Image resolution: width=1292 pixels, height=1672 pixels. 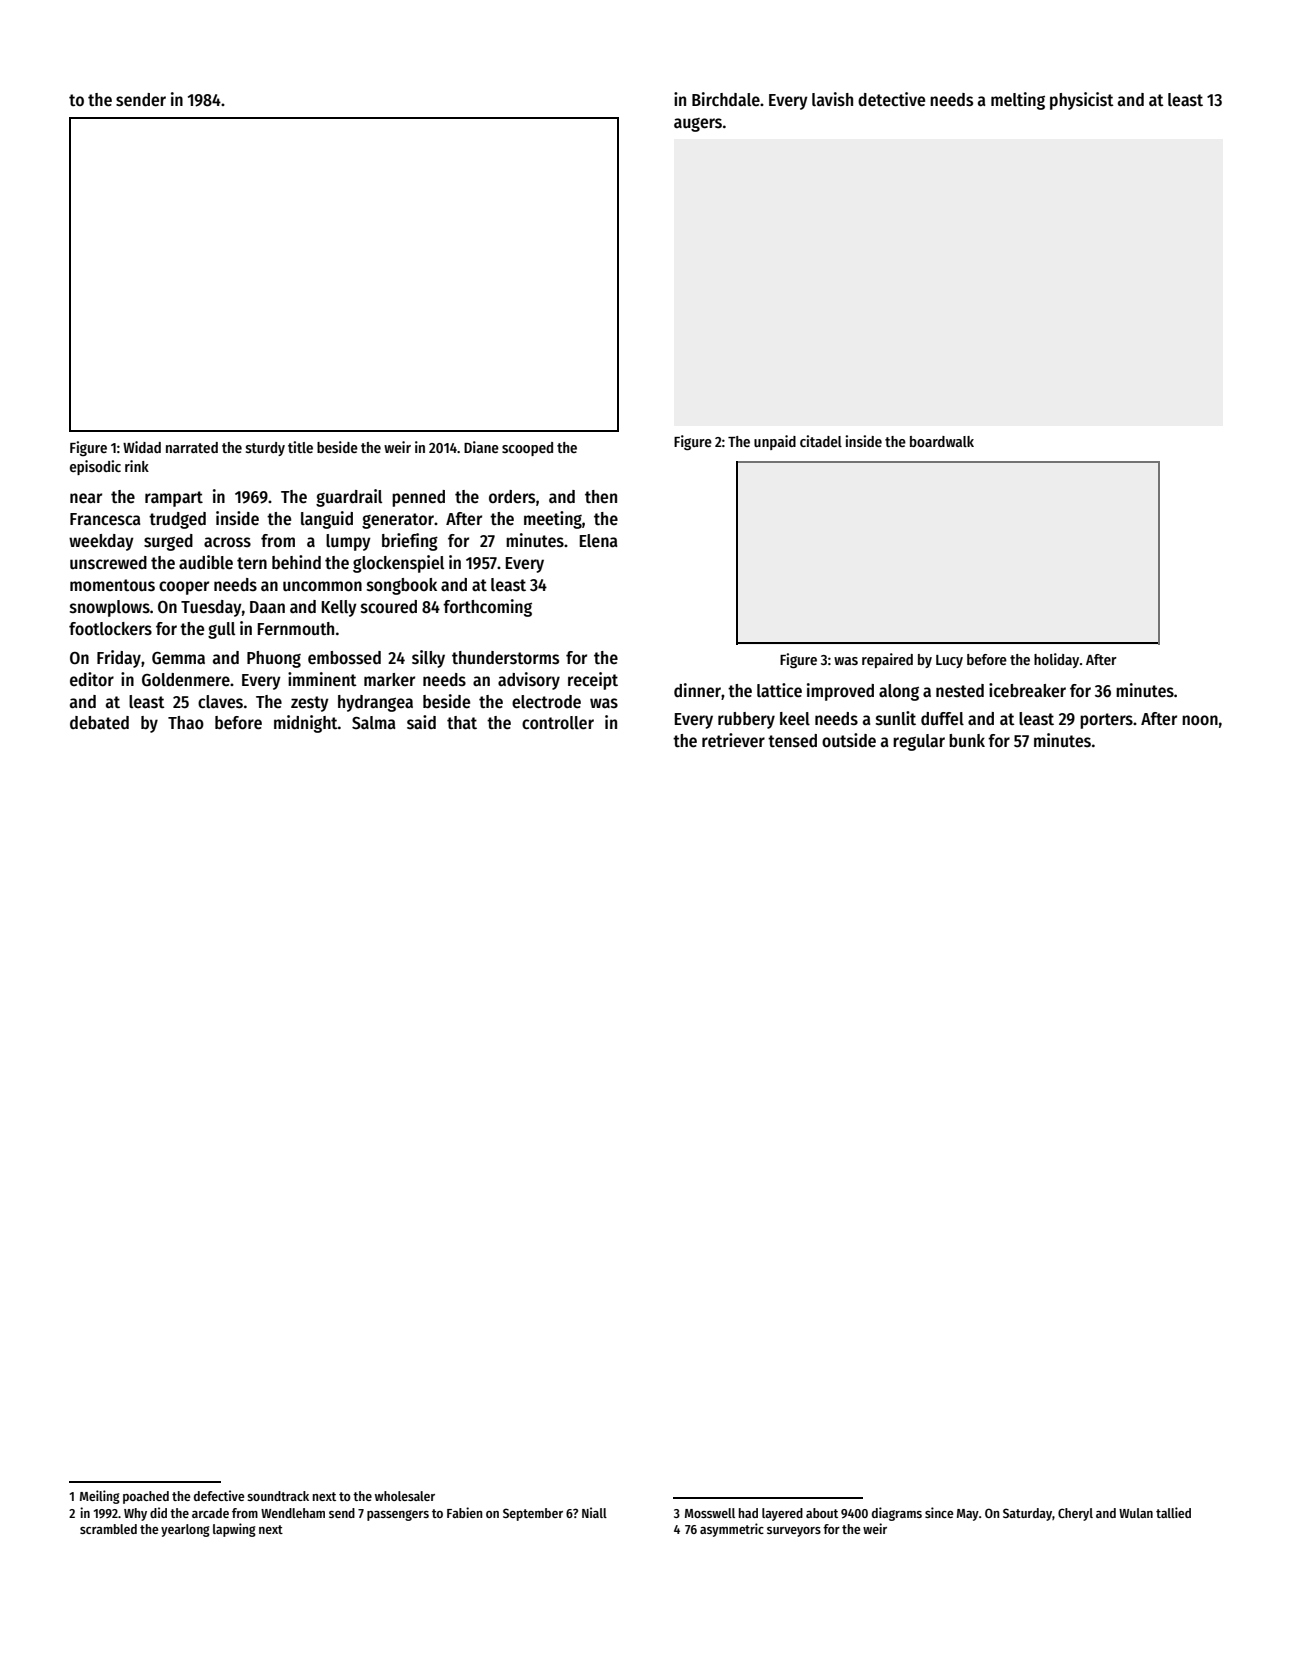 What do you see at coordinates (1106, 721) in the screenshot?
I see `porters` at bounding box center [1106, 721].
